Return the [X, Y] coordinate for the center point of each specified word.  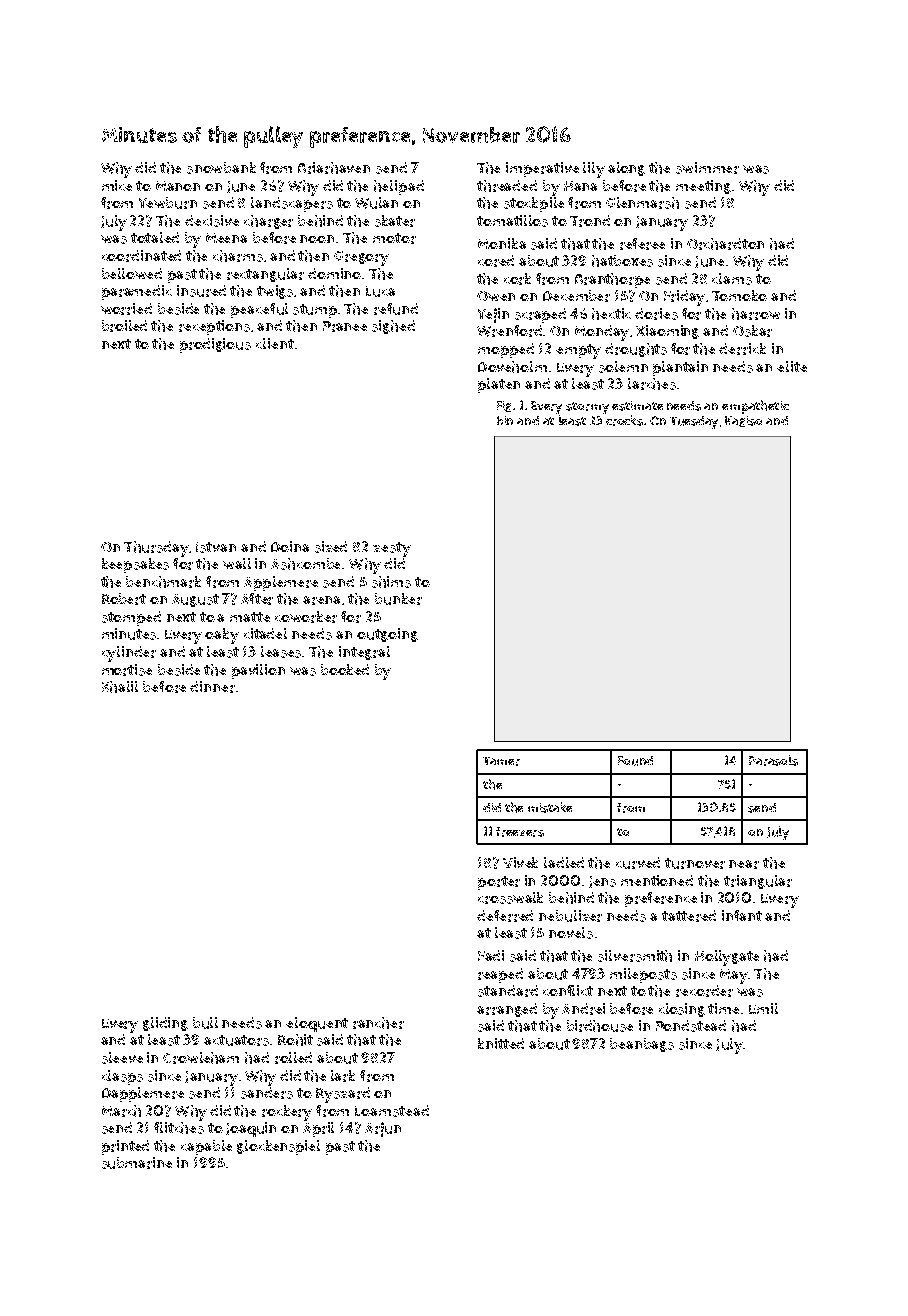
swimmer [707, 168]
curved [638, 863]
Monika [502, 243]
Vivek [520, 862]
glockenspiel [278, 1147]
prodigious [215, 345]
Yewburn [168, 203]
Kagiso [743, 421]
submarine [137, 1163]
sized [331, 547]
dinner [212, 687]
